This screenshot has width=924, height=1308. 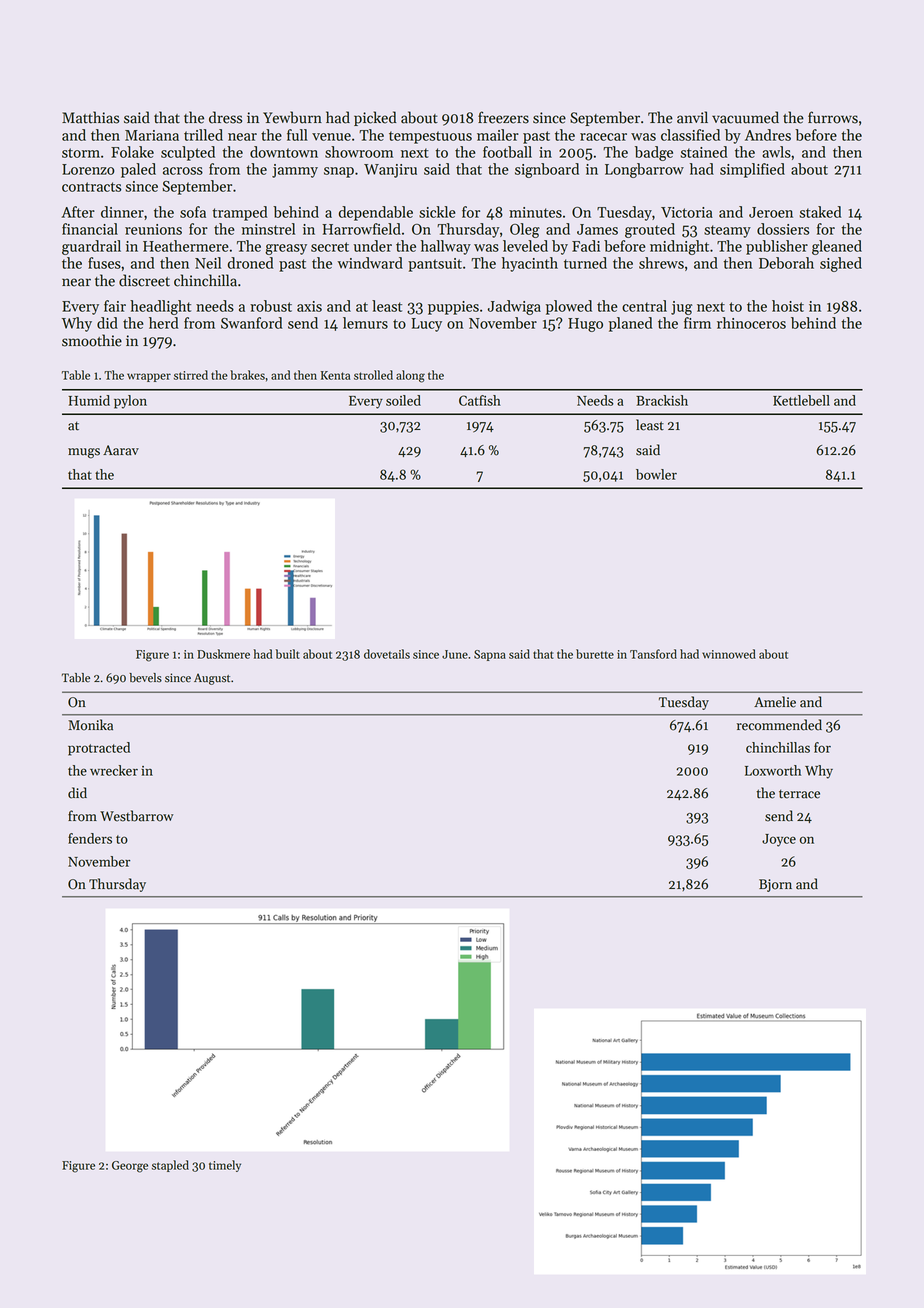 I want to click on Bjorn, so click(x=775, y=885).
